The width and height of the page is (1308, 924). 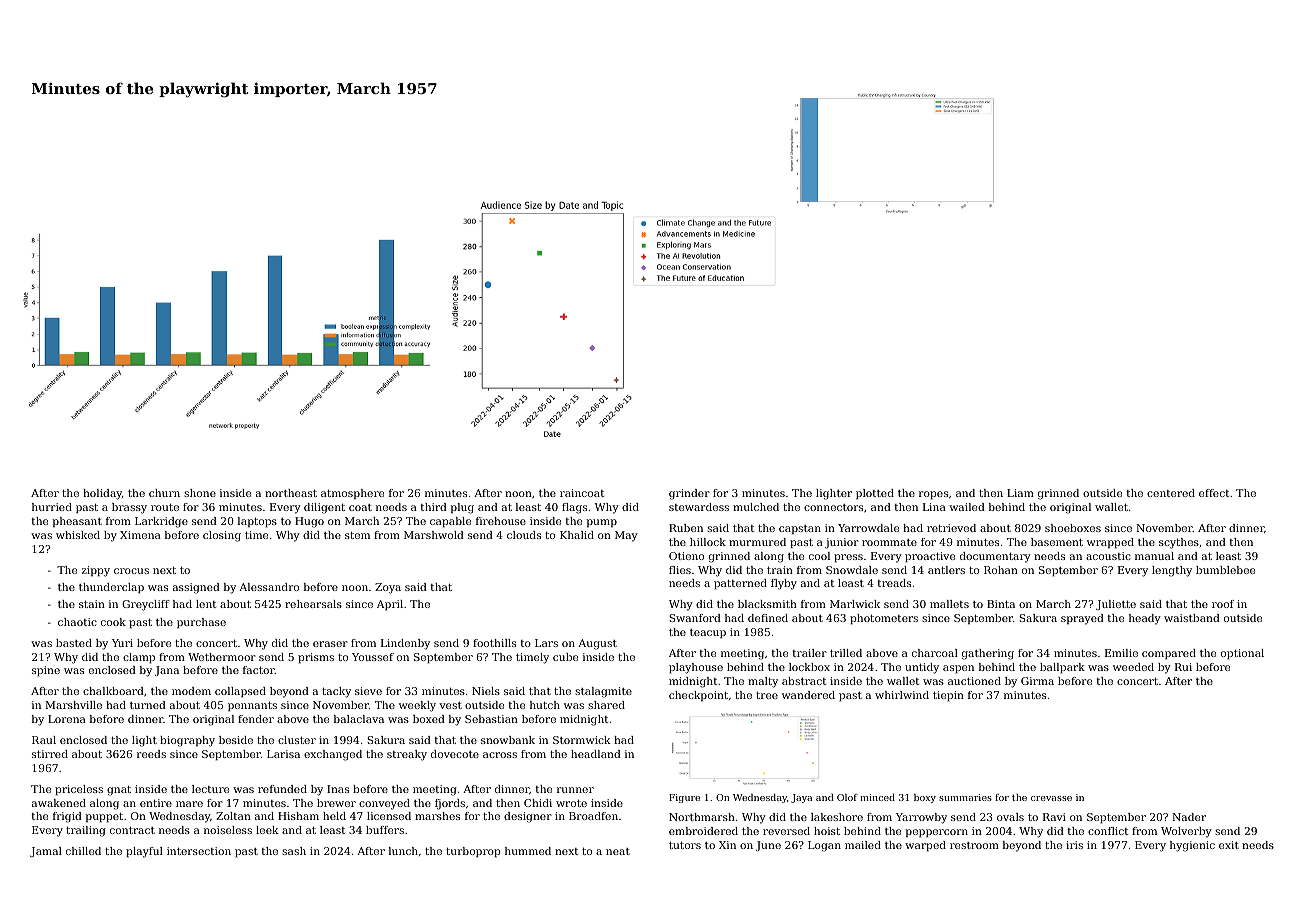 What do you see at coordinates (582, 740) in the page?
I see `Stormwick` at bounding box center [582, 740].
